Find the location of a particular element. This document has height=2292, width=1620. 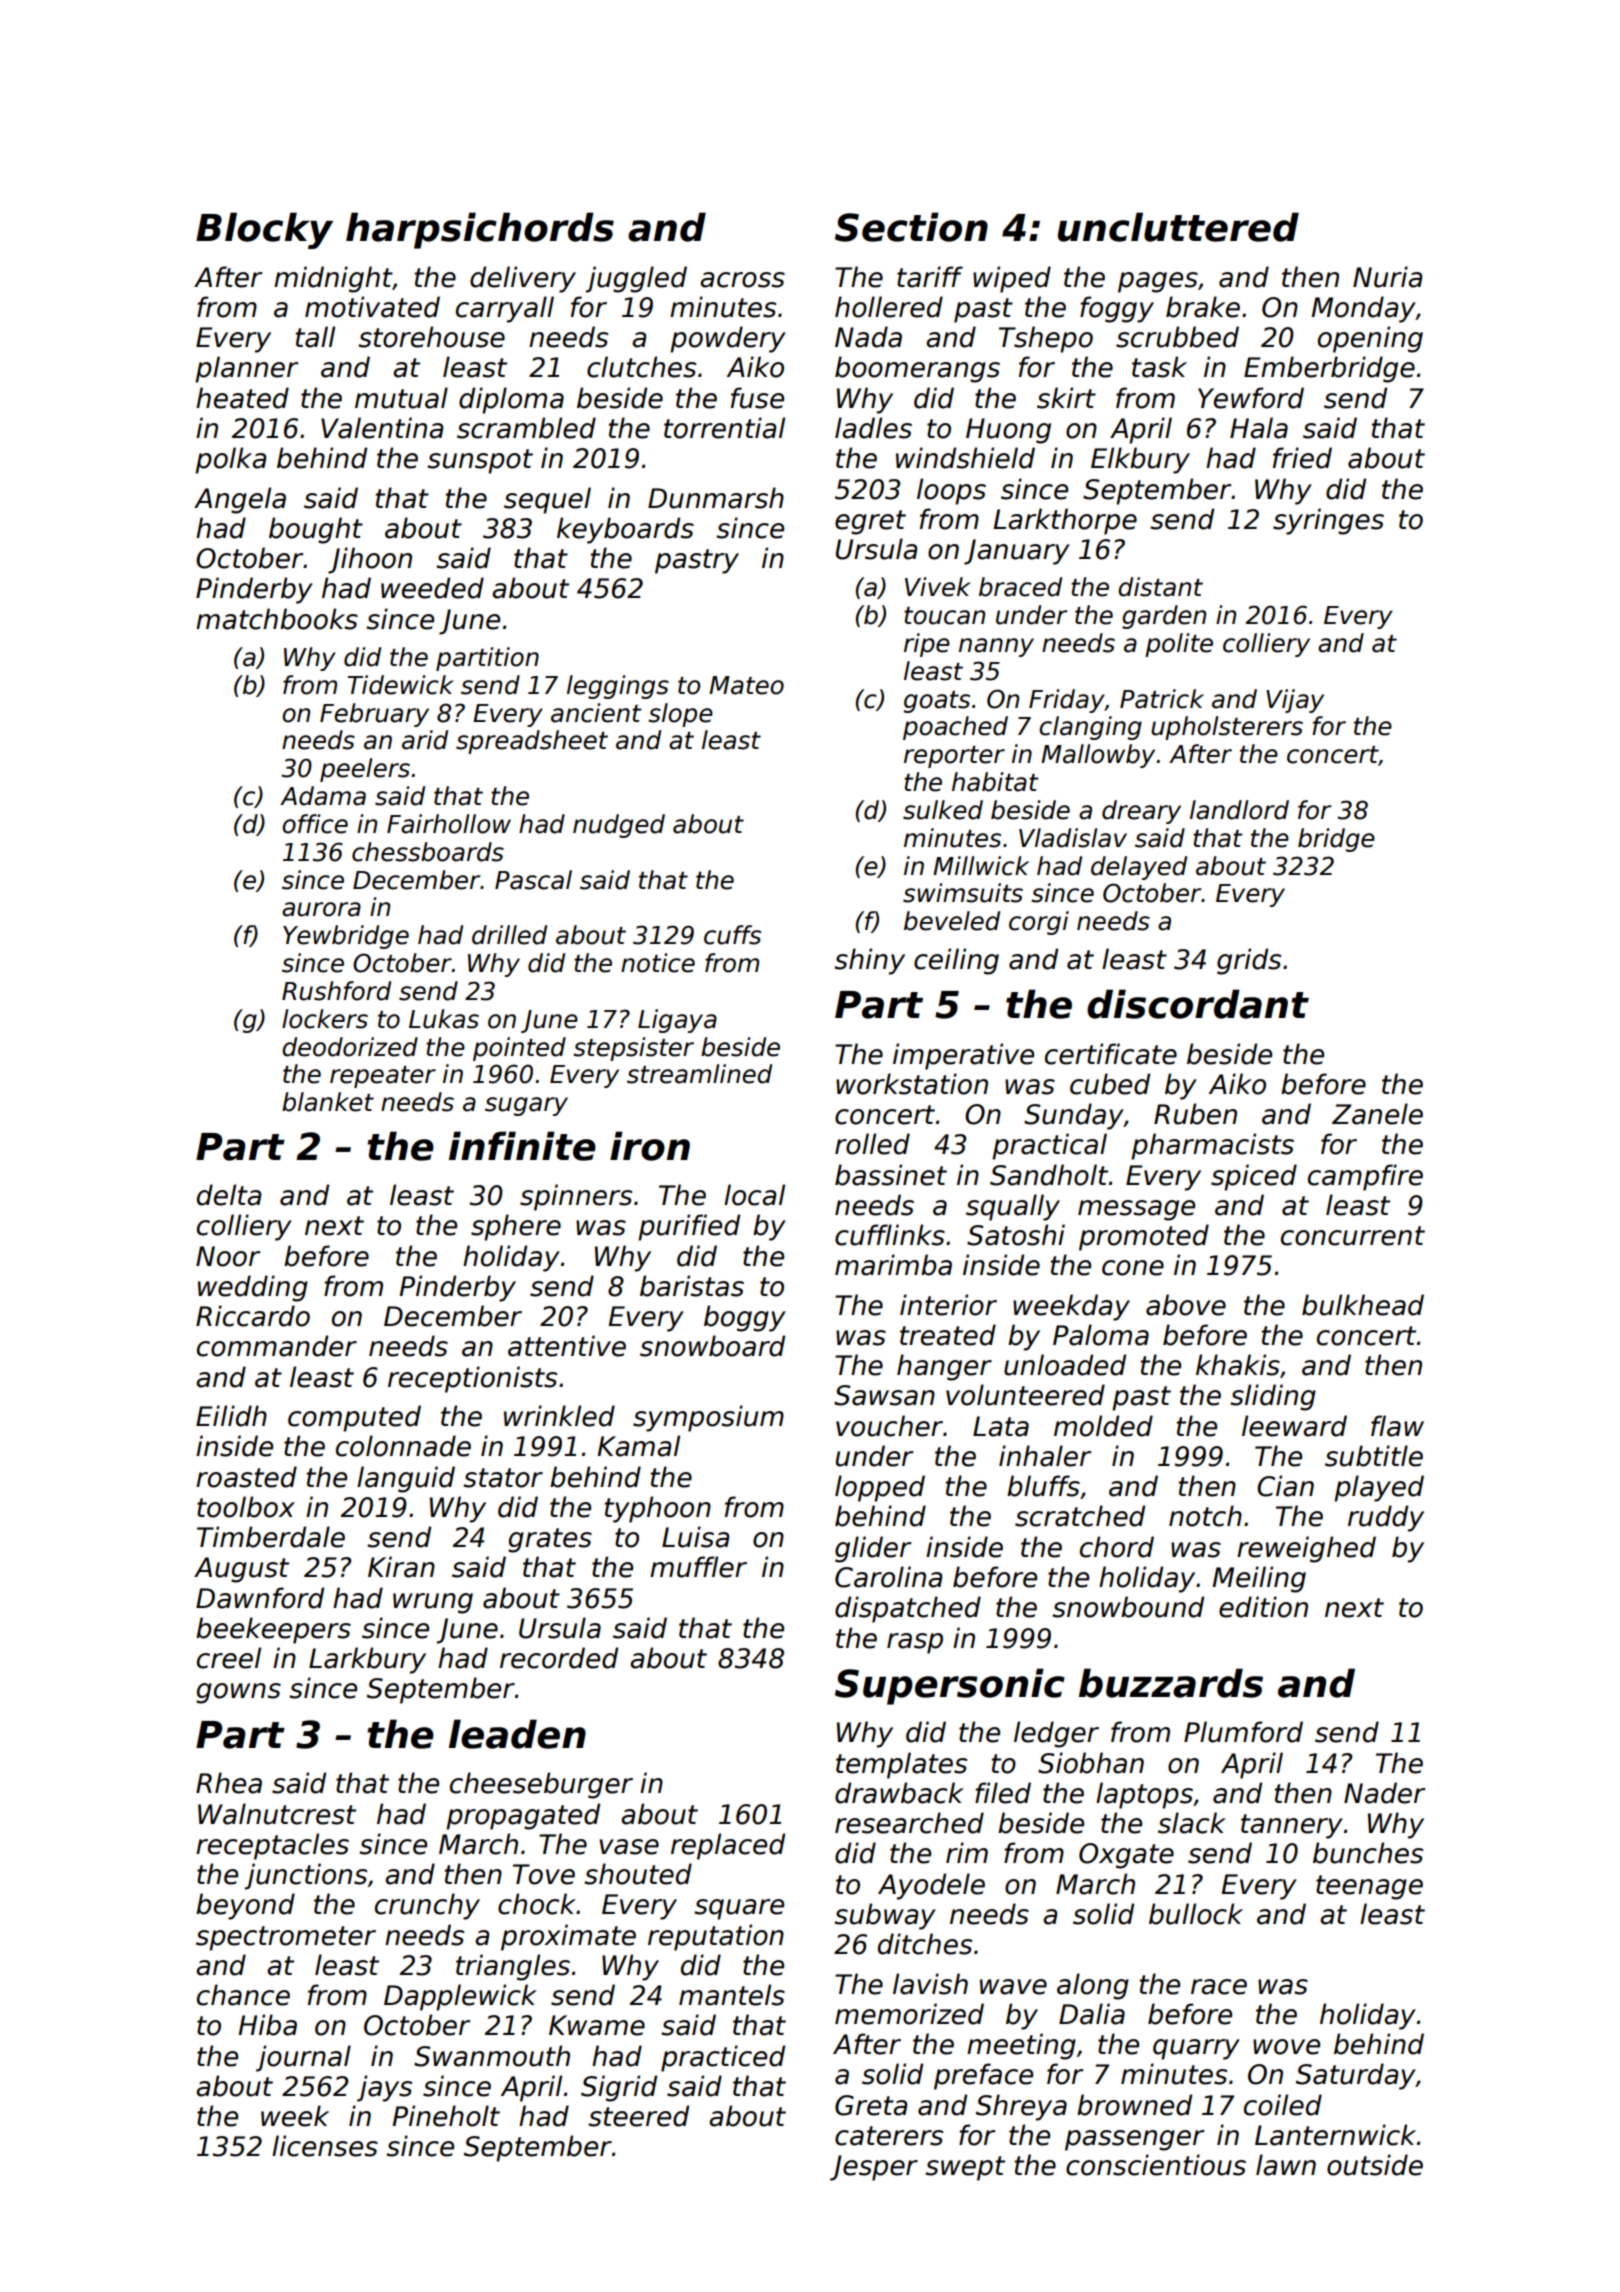

uncluttered is located at coordinates (1178, 227).
